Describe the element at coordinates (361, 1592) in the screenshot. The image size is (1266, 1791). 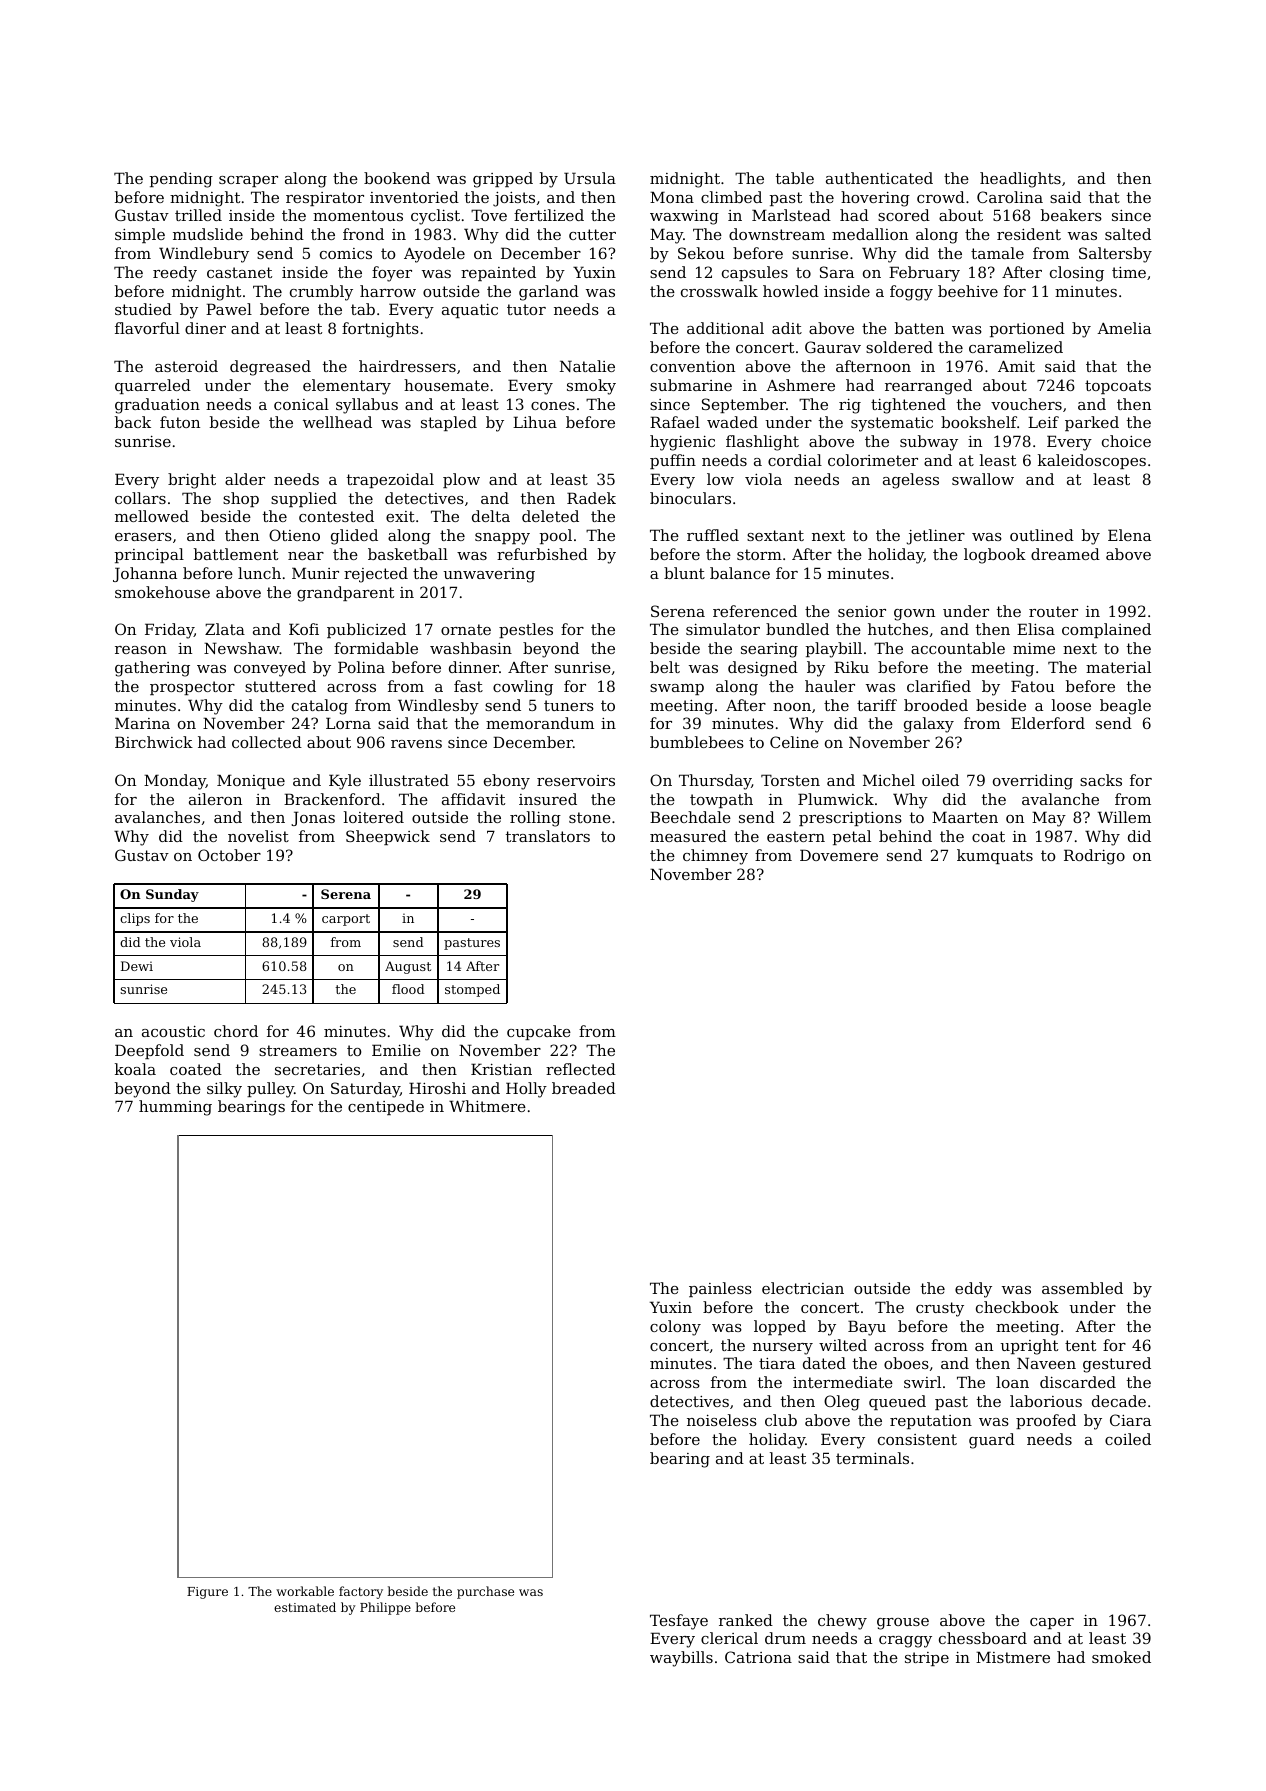
I see `factory` at that location.
